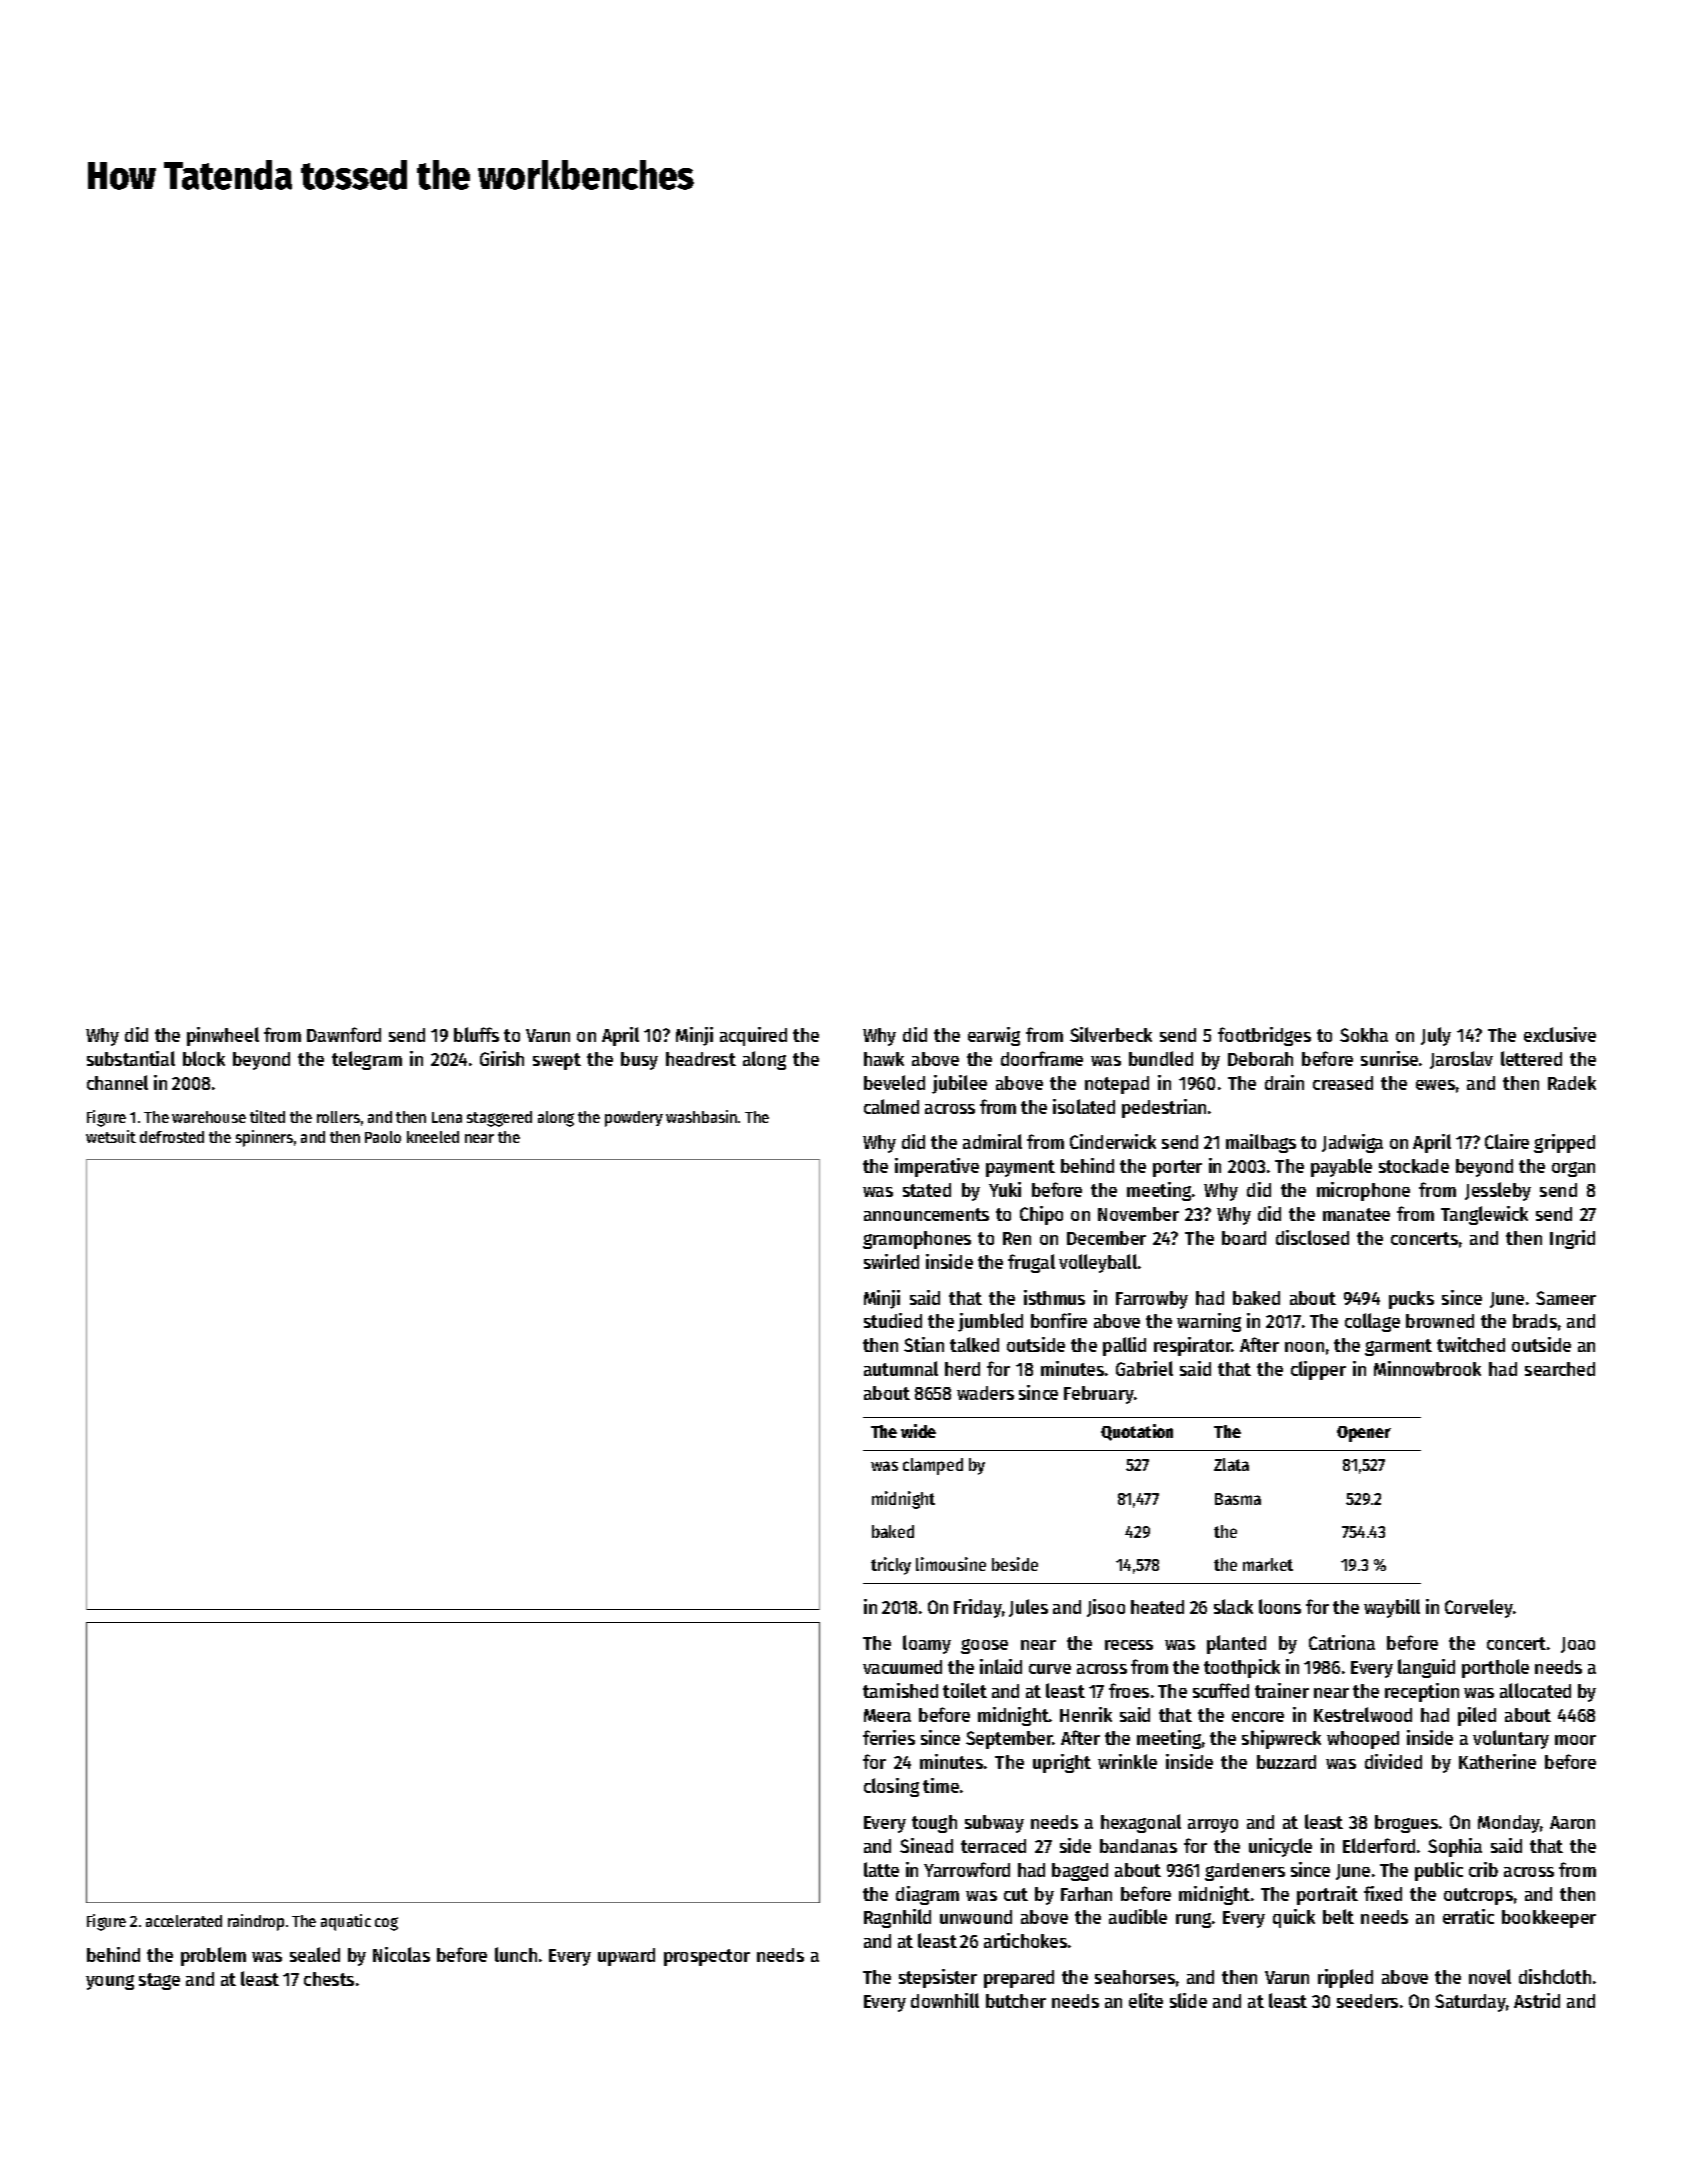 This screenshot has width=1683, height=2178. I want to click on telegram, so click(367, 1060).
